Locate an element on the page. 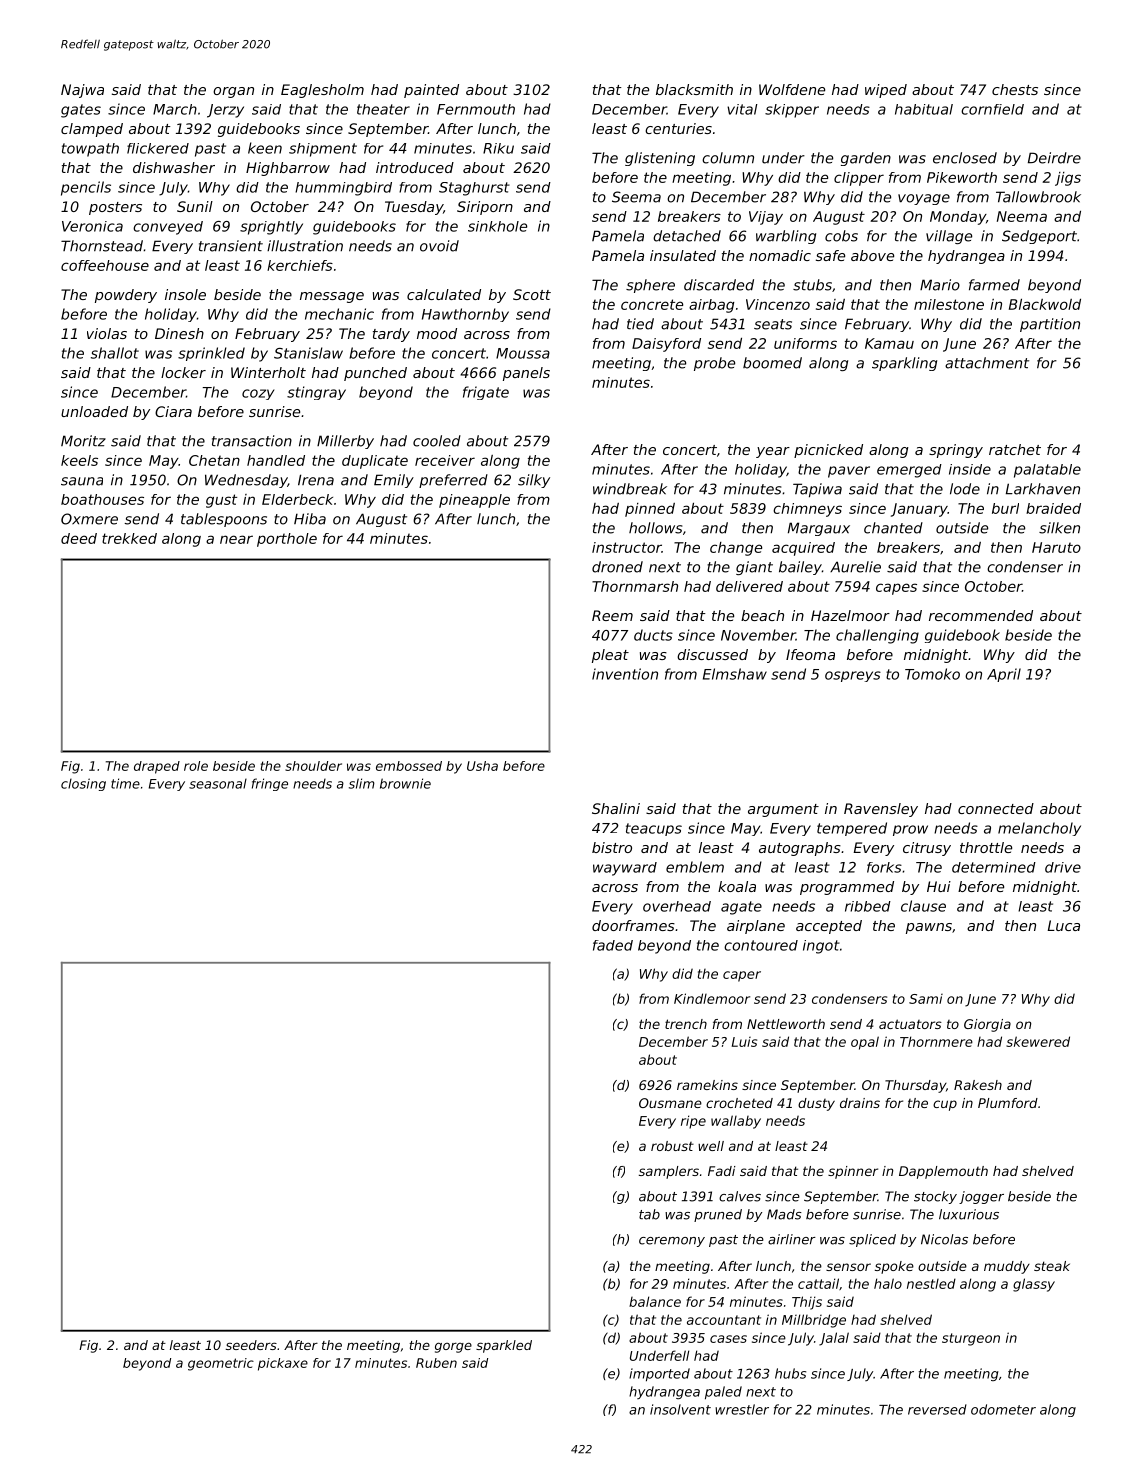 This image has height=1477, width=1142. ospreys is located at coordinates (853, 676).
